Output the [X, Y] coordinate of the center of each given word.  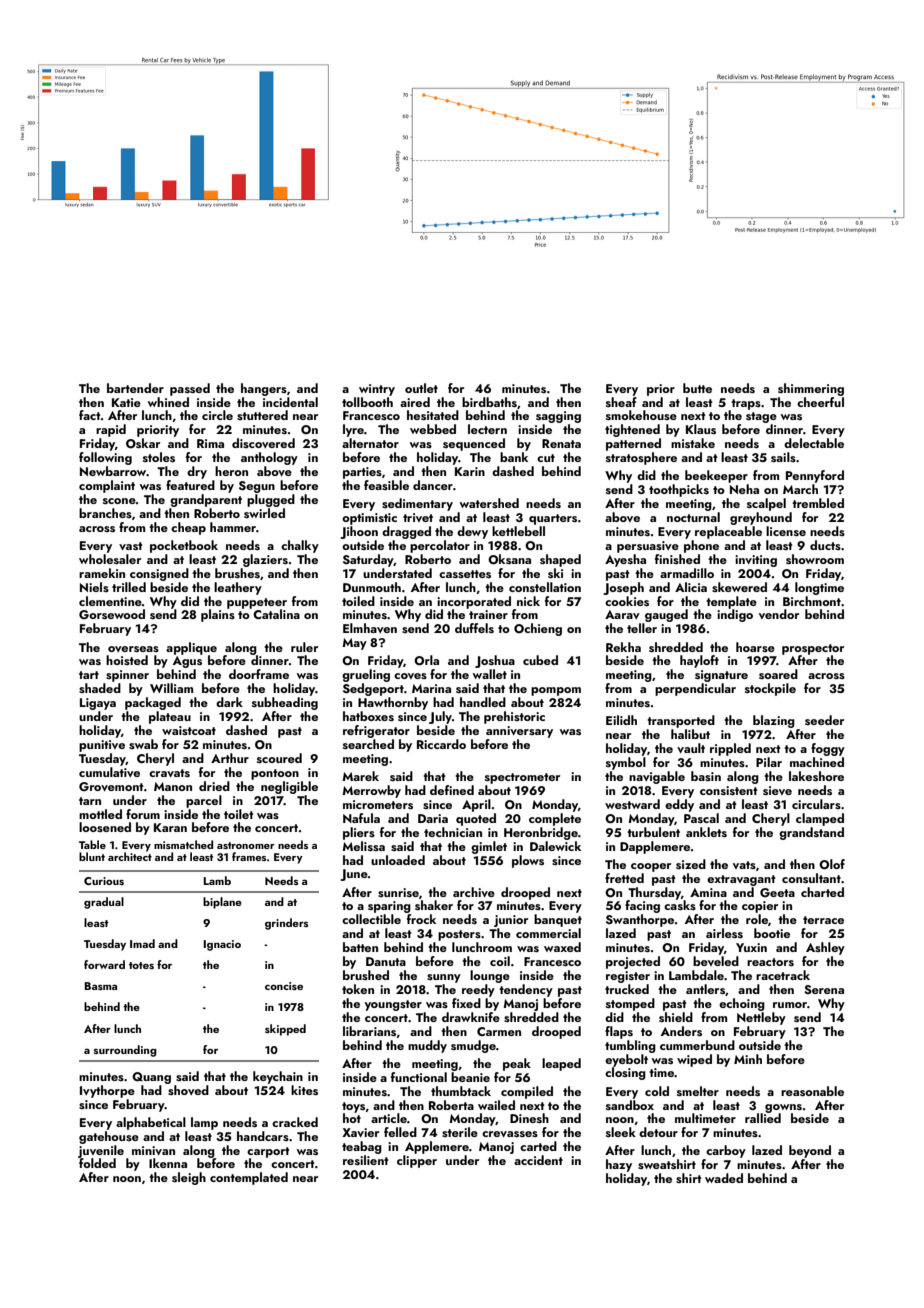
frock [421, 919]
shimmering [811, 389]
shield [676, 1017]
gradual [104, 903]
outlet [421, 388]
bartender [135, 388]
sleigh [189, 1178]
